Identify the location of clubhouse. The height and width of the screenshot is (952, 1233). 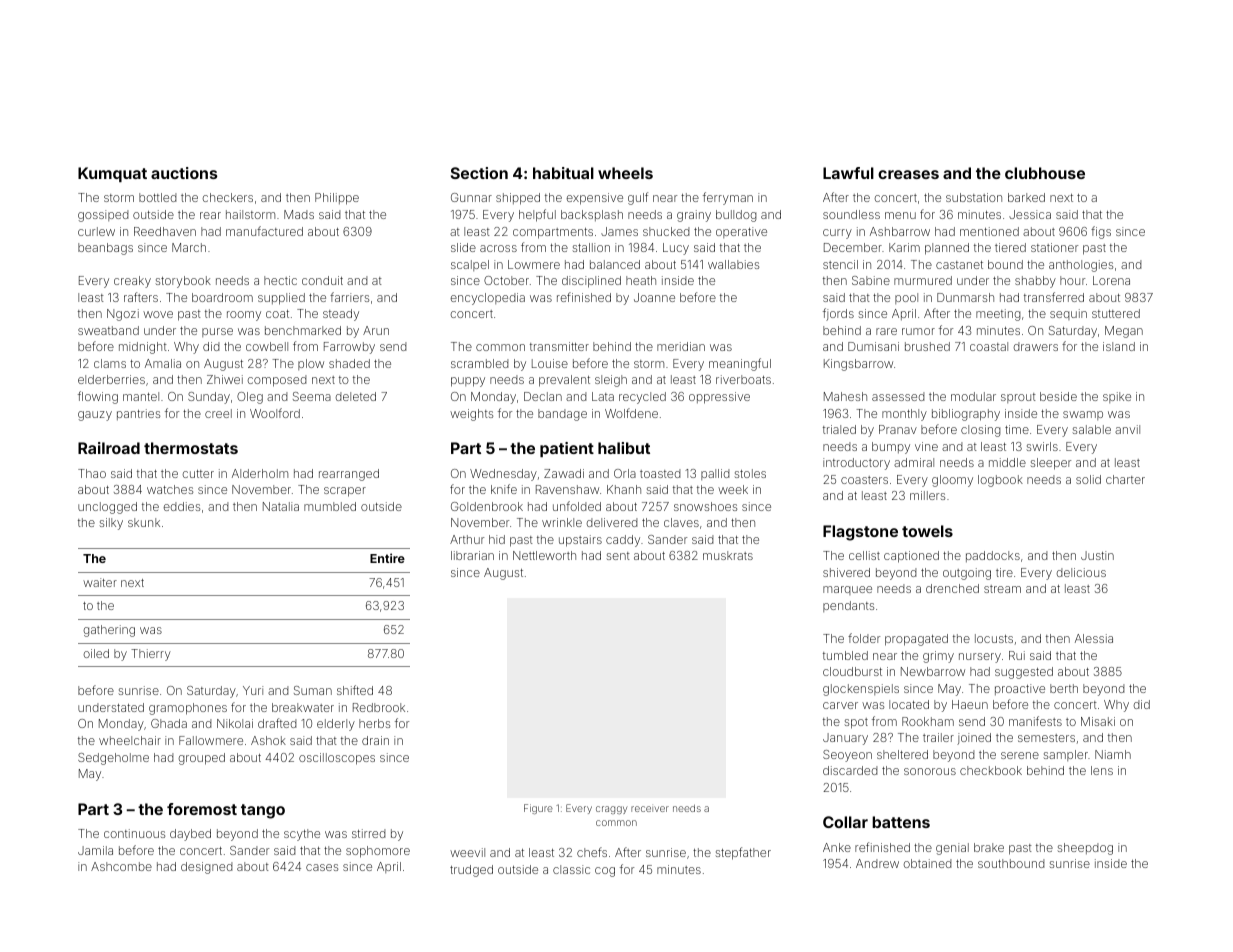
(1045, 173).
